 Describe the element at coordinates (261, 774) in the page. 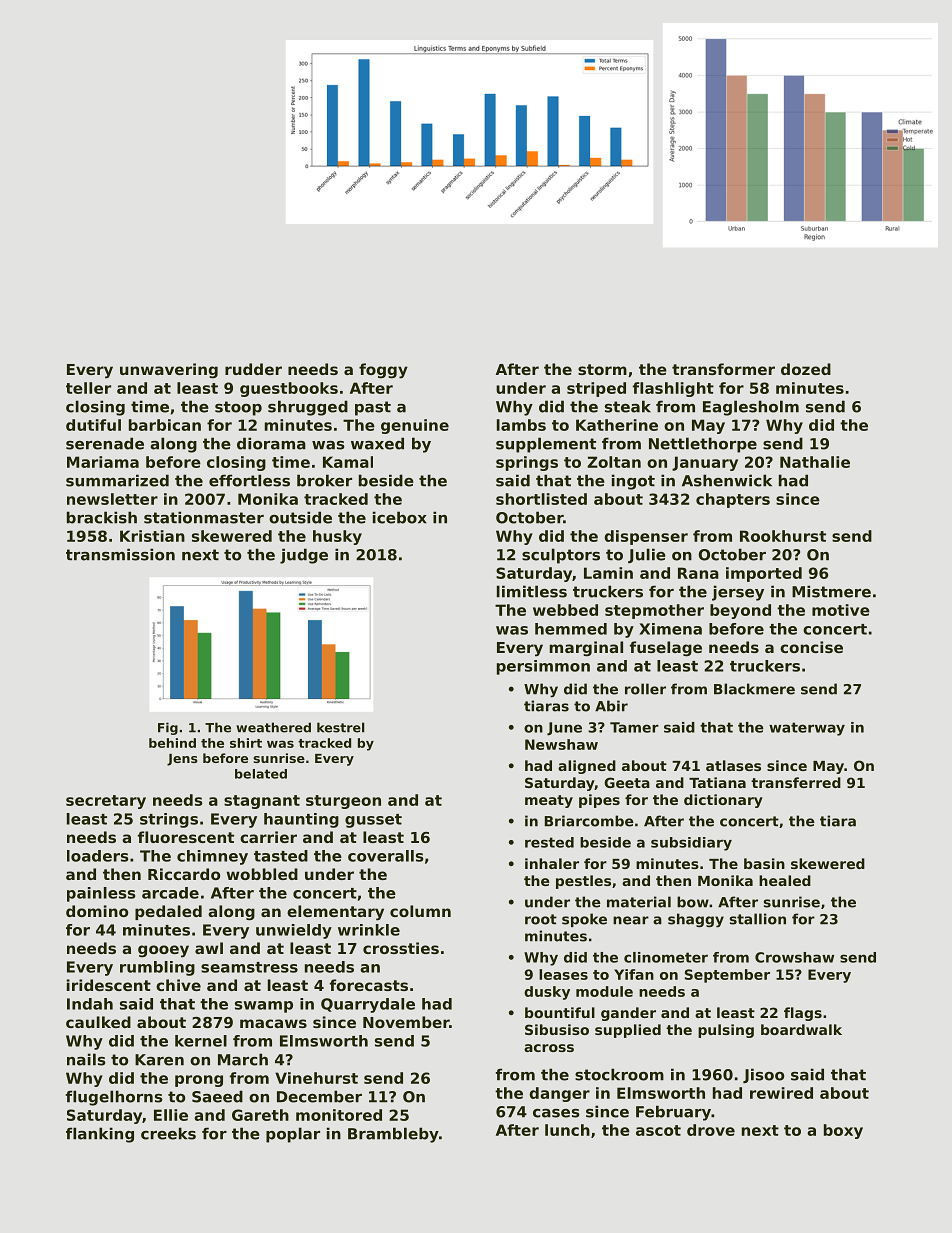

I see `belated` at that location.
